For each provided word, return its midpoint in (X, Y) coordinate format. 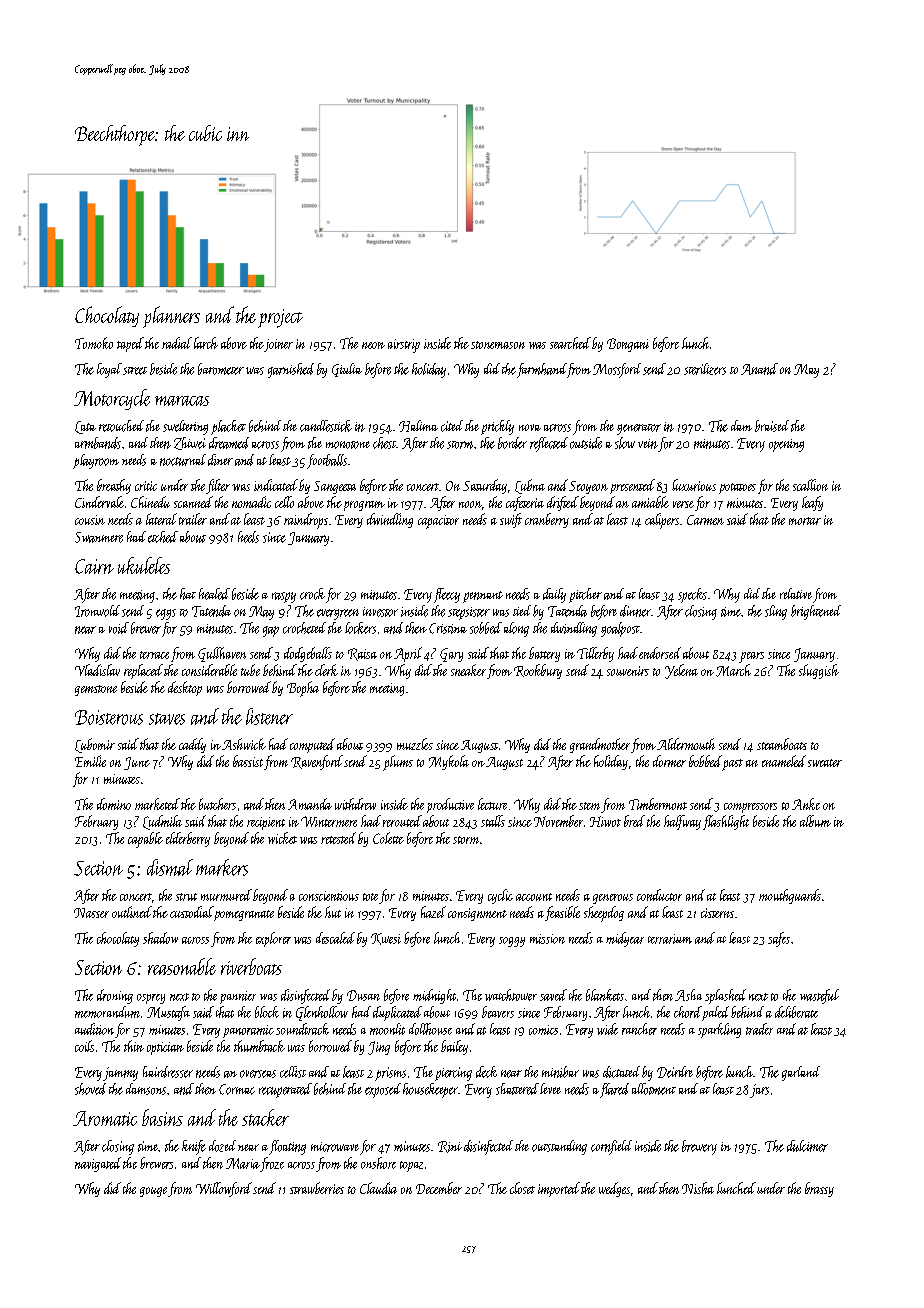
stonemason (498, 345)
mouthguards (790, 896)
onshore (378, 1163)
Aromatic (105, 1118)
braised (772, 426)
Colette (388, 838)
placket (228, 427)
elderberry (188, 839)
